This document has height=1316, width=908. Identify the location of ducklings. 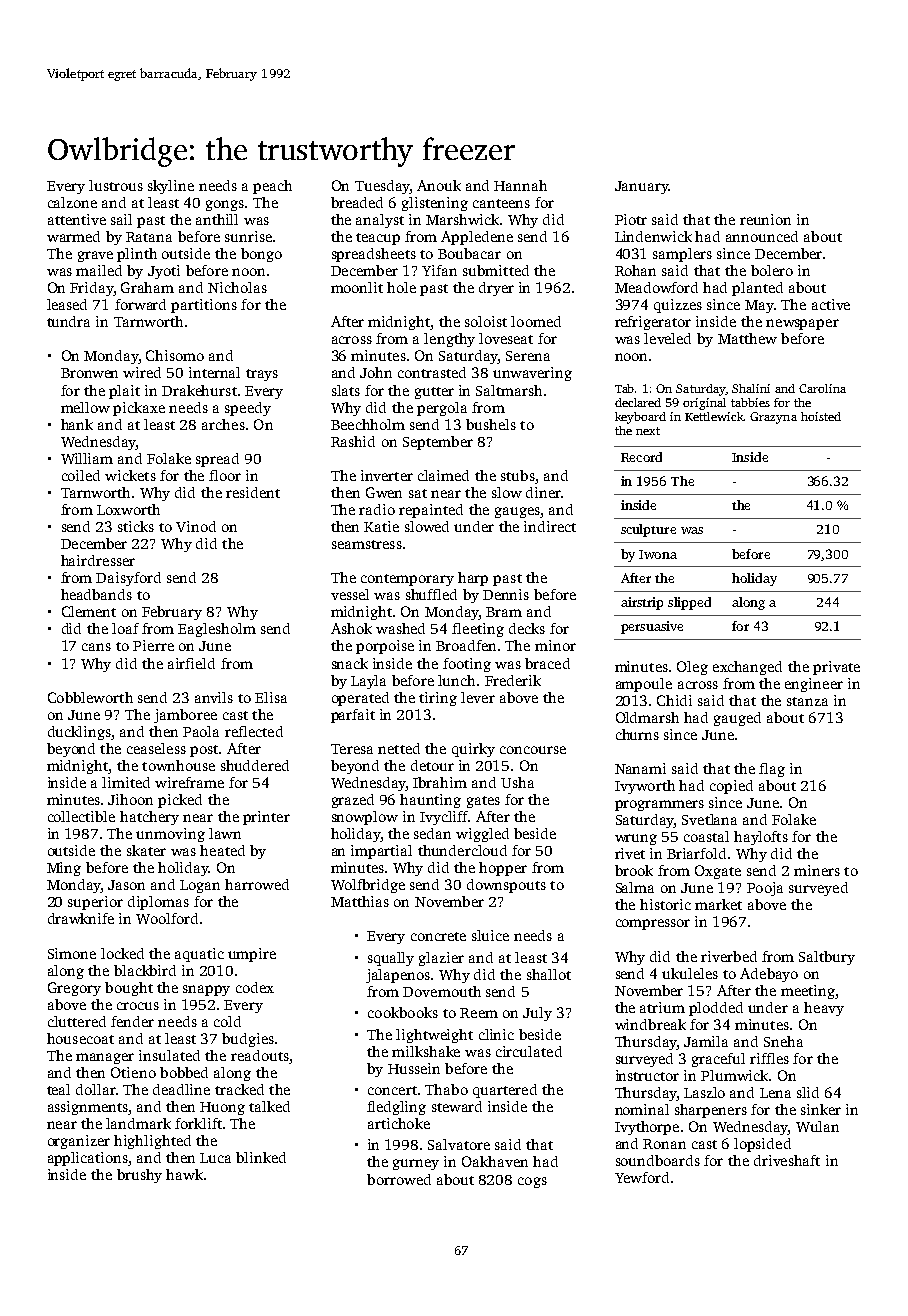
(79, 733).
